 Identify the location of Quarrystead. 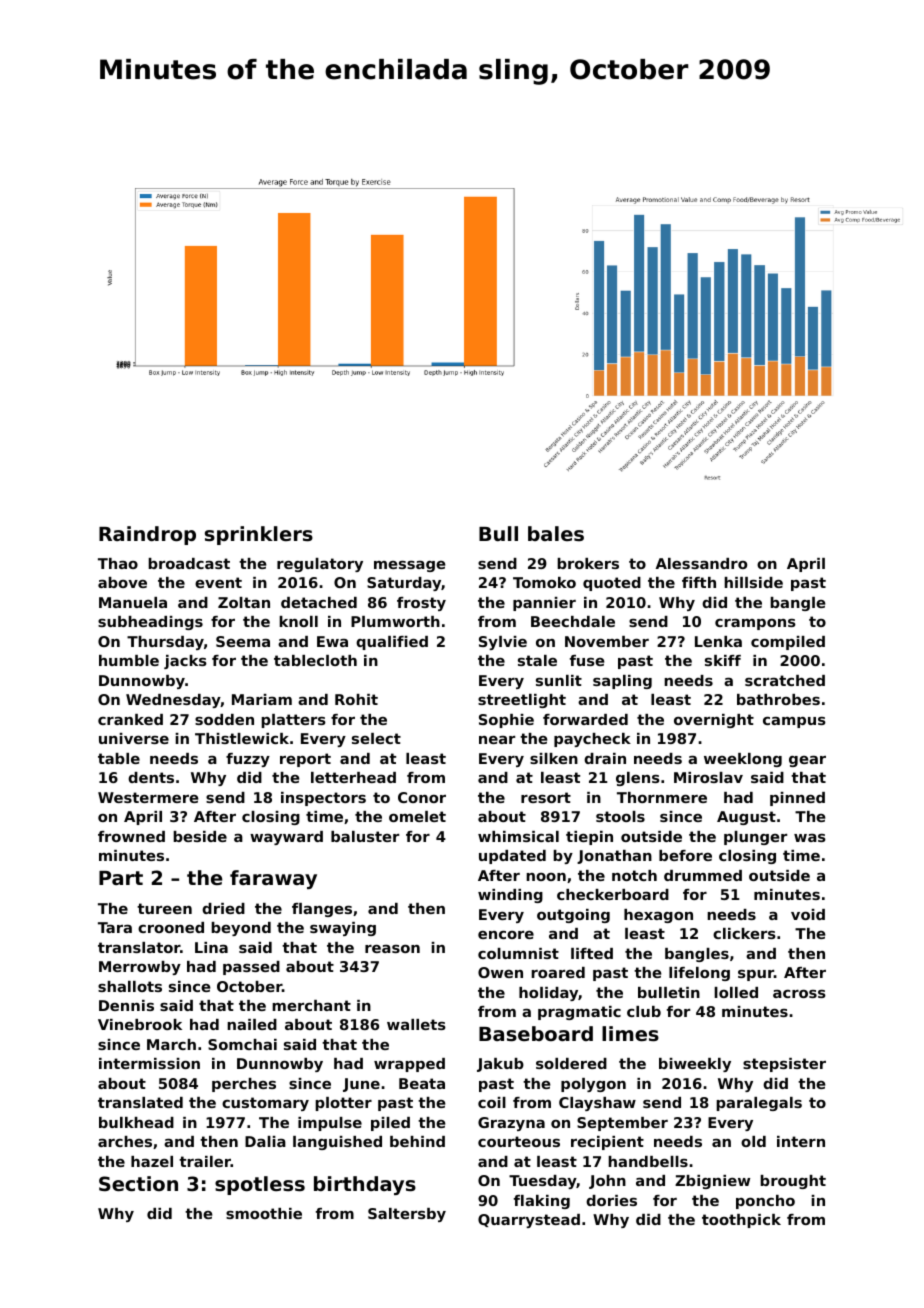
(529, 1221).
